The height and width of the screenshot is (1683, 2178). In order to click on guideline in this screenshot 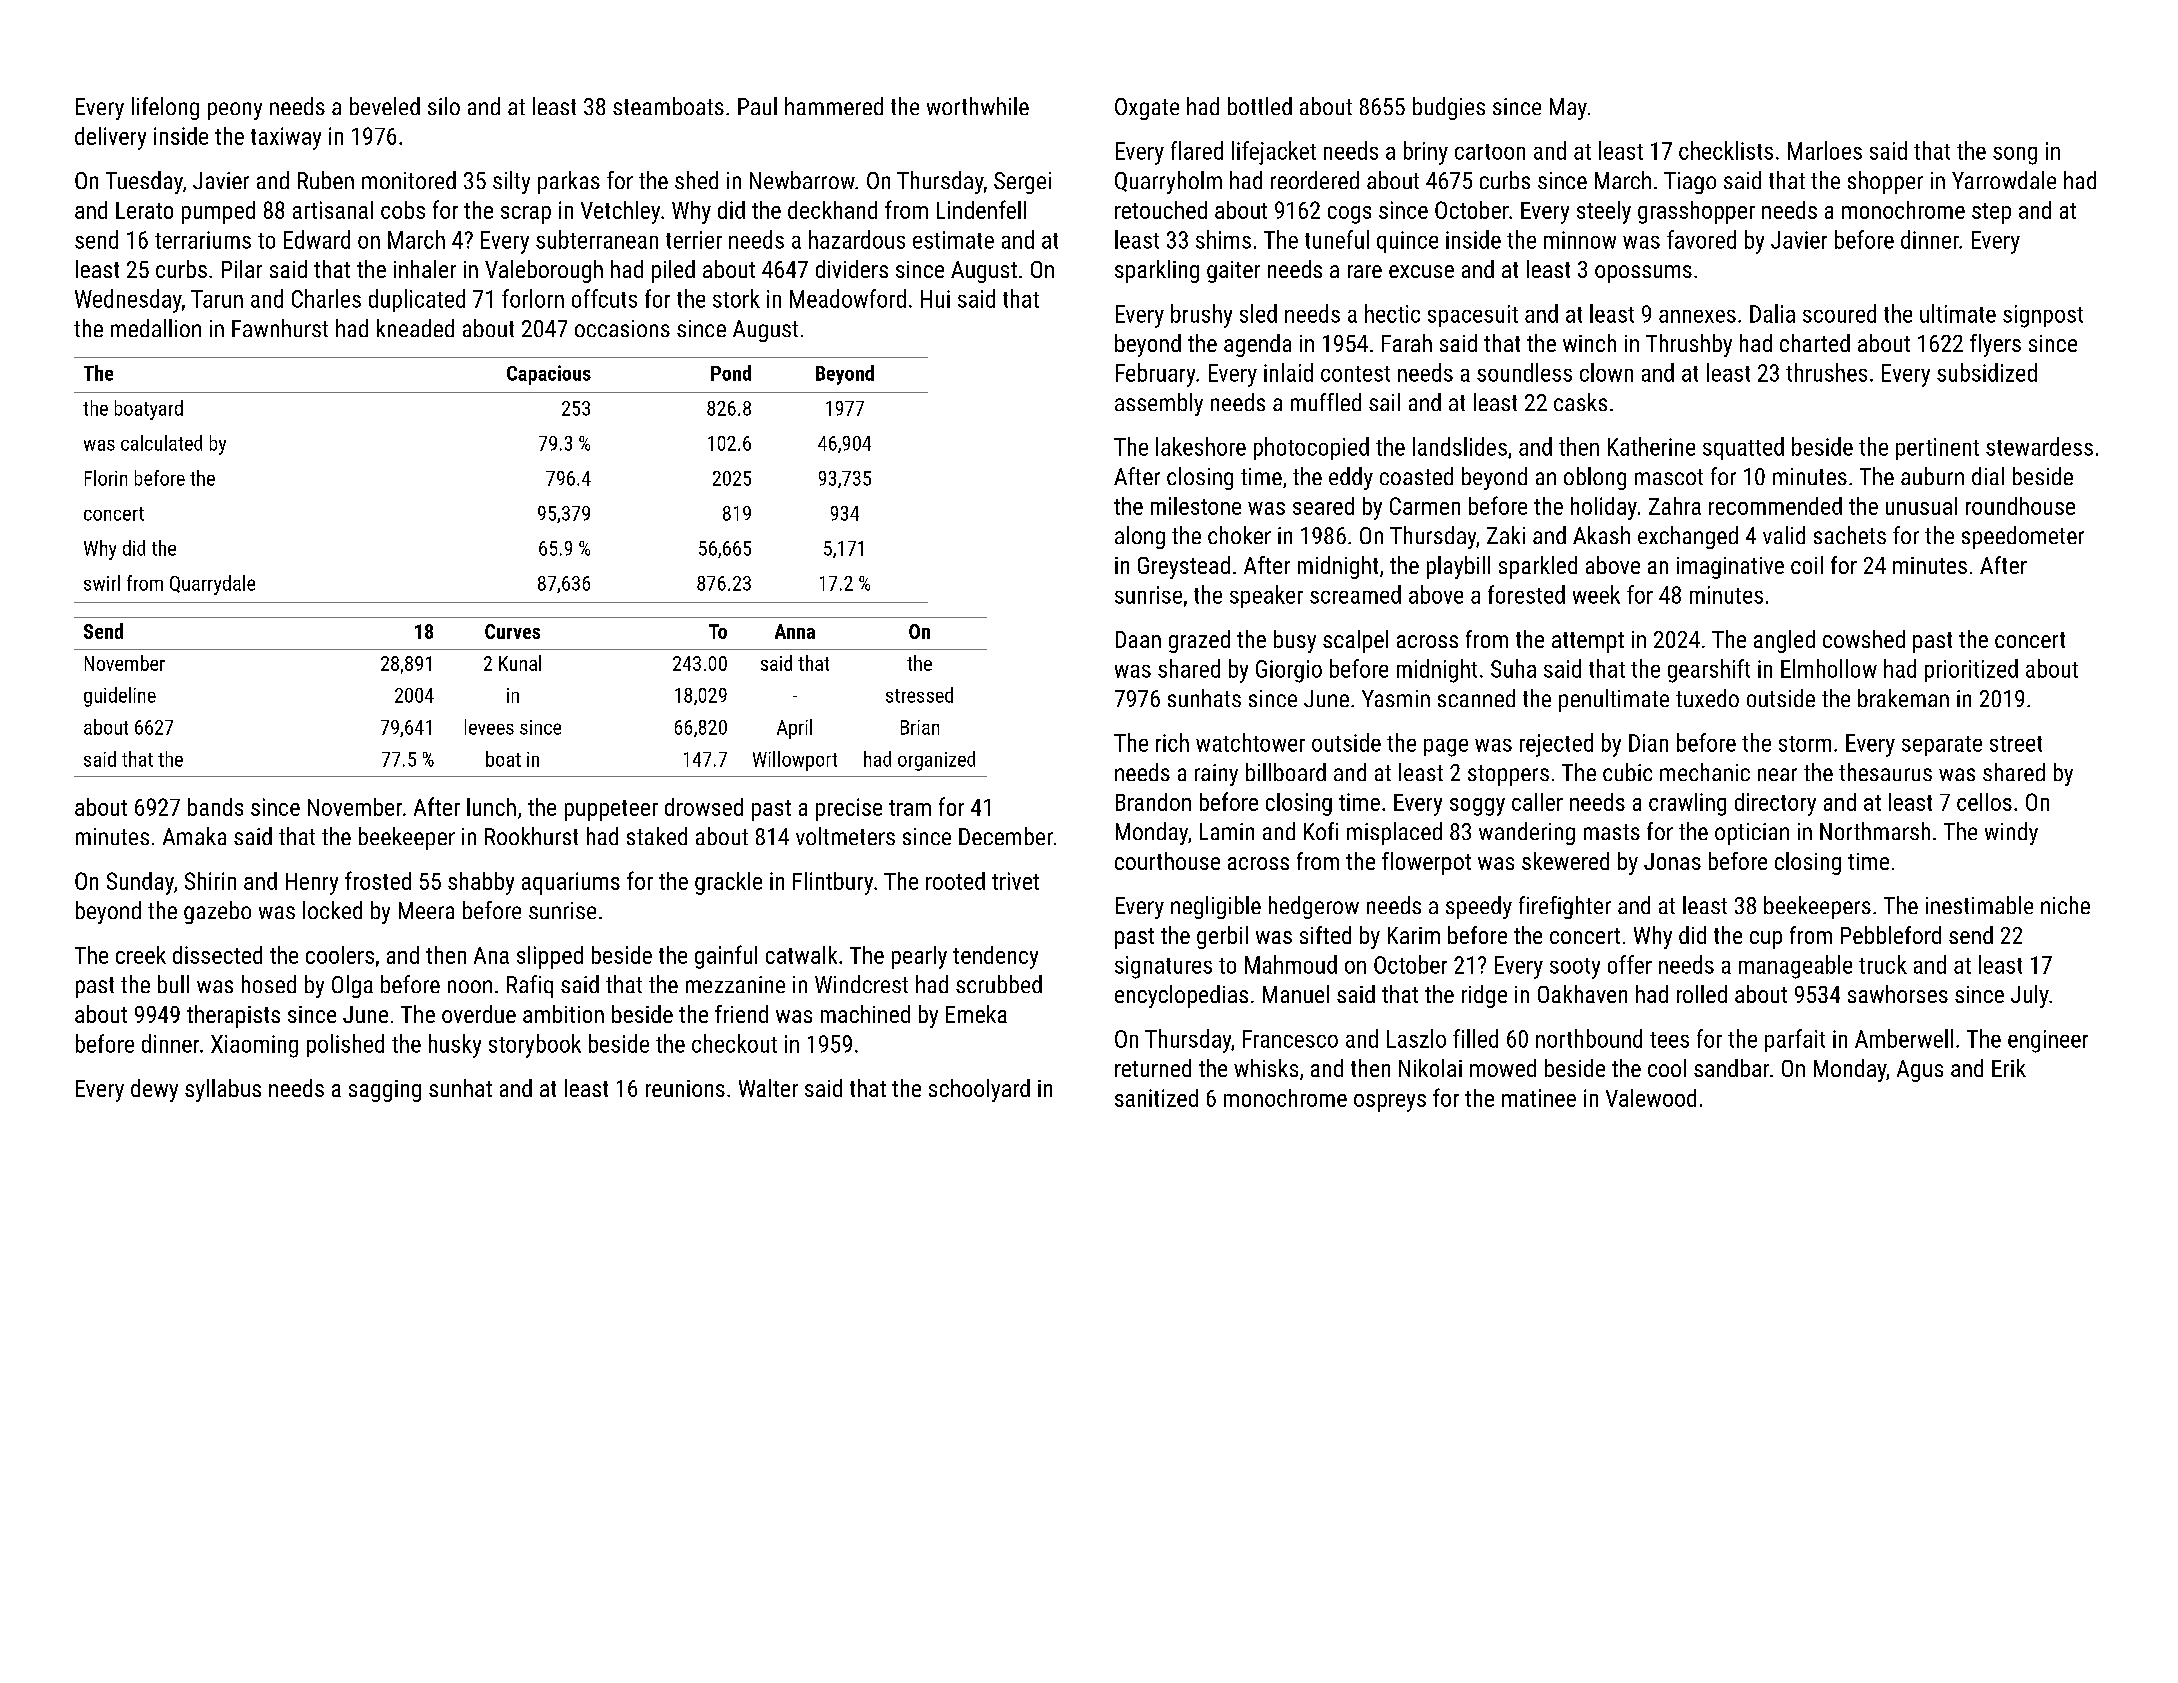, I will do `click(120, 697)`.
